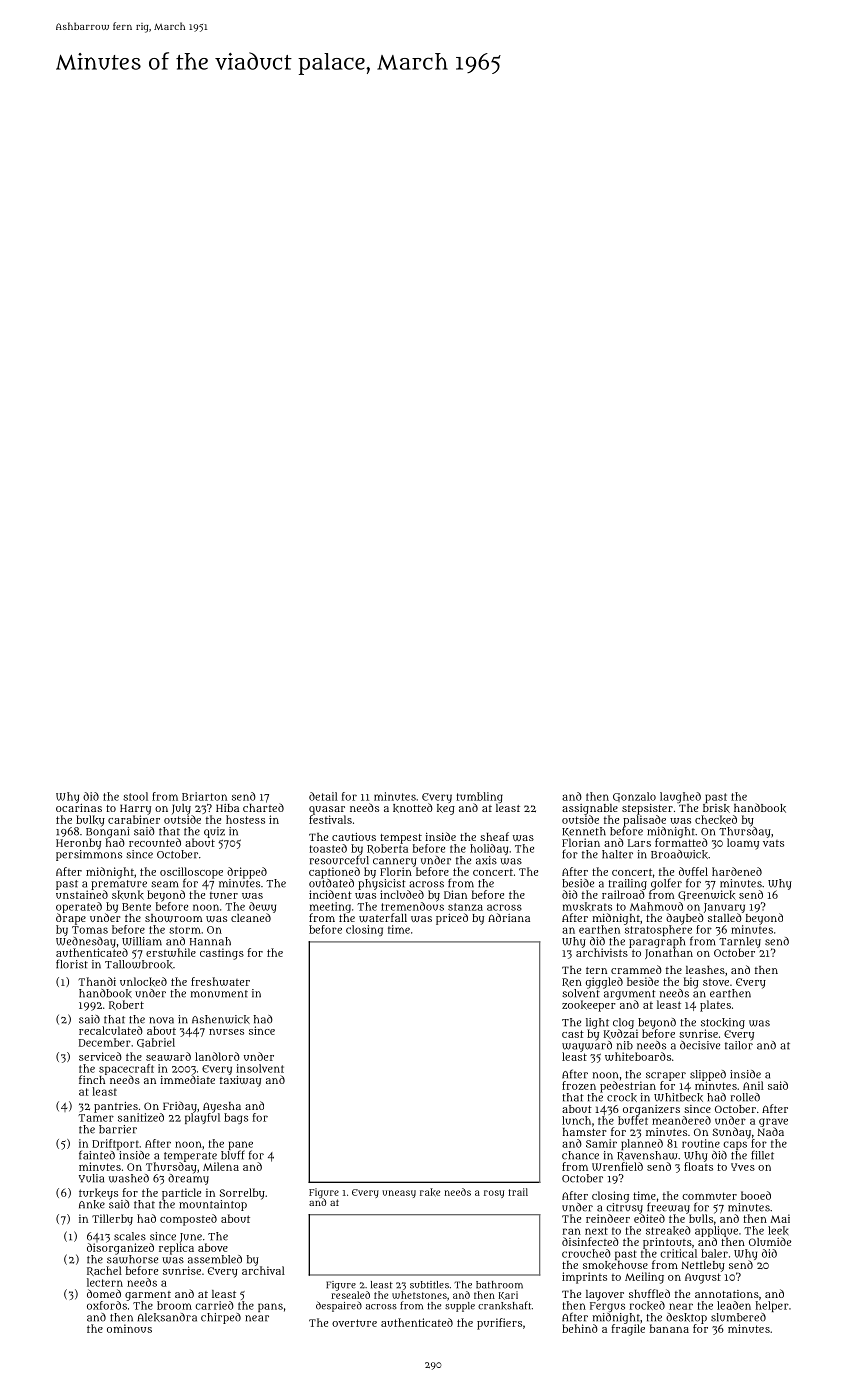  What do you see at coordinates (164, 884) in the screenshot?
I see `seam` at bounding box center [164, 884].
